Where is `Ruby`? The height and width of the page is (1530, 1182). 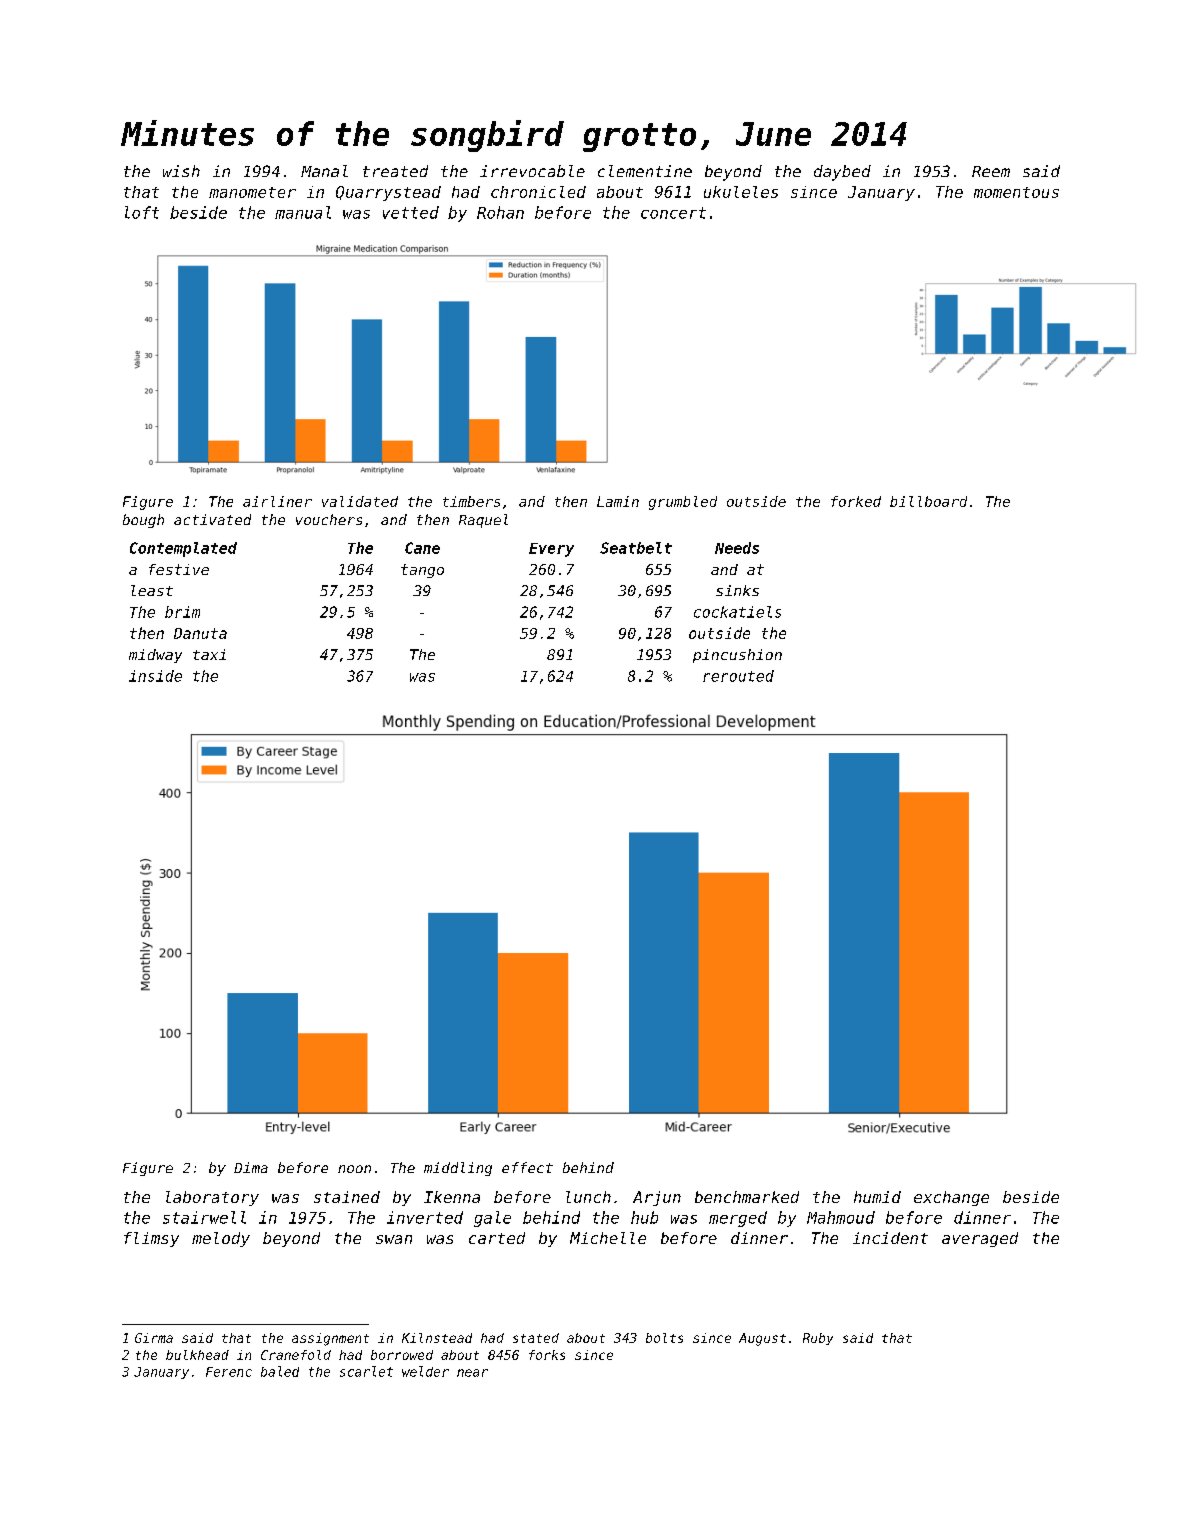
Ruby is located at coordinates (818, 1339).
